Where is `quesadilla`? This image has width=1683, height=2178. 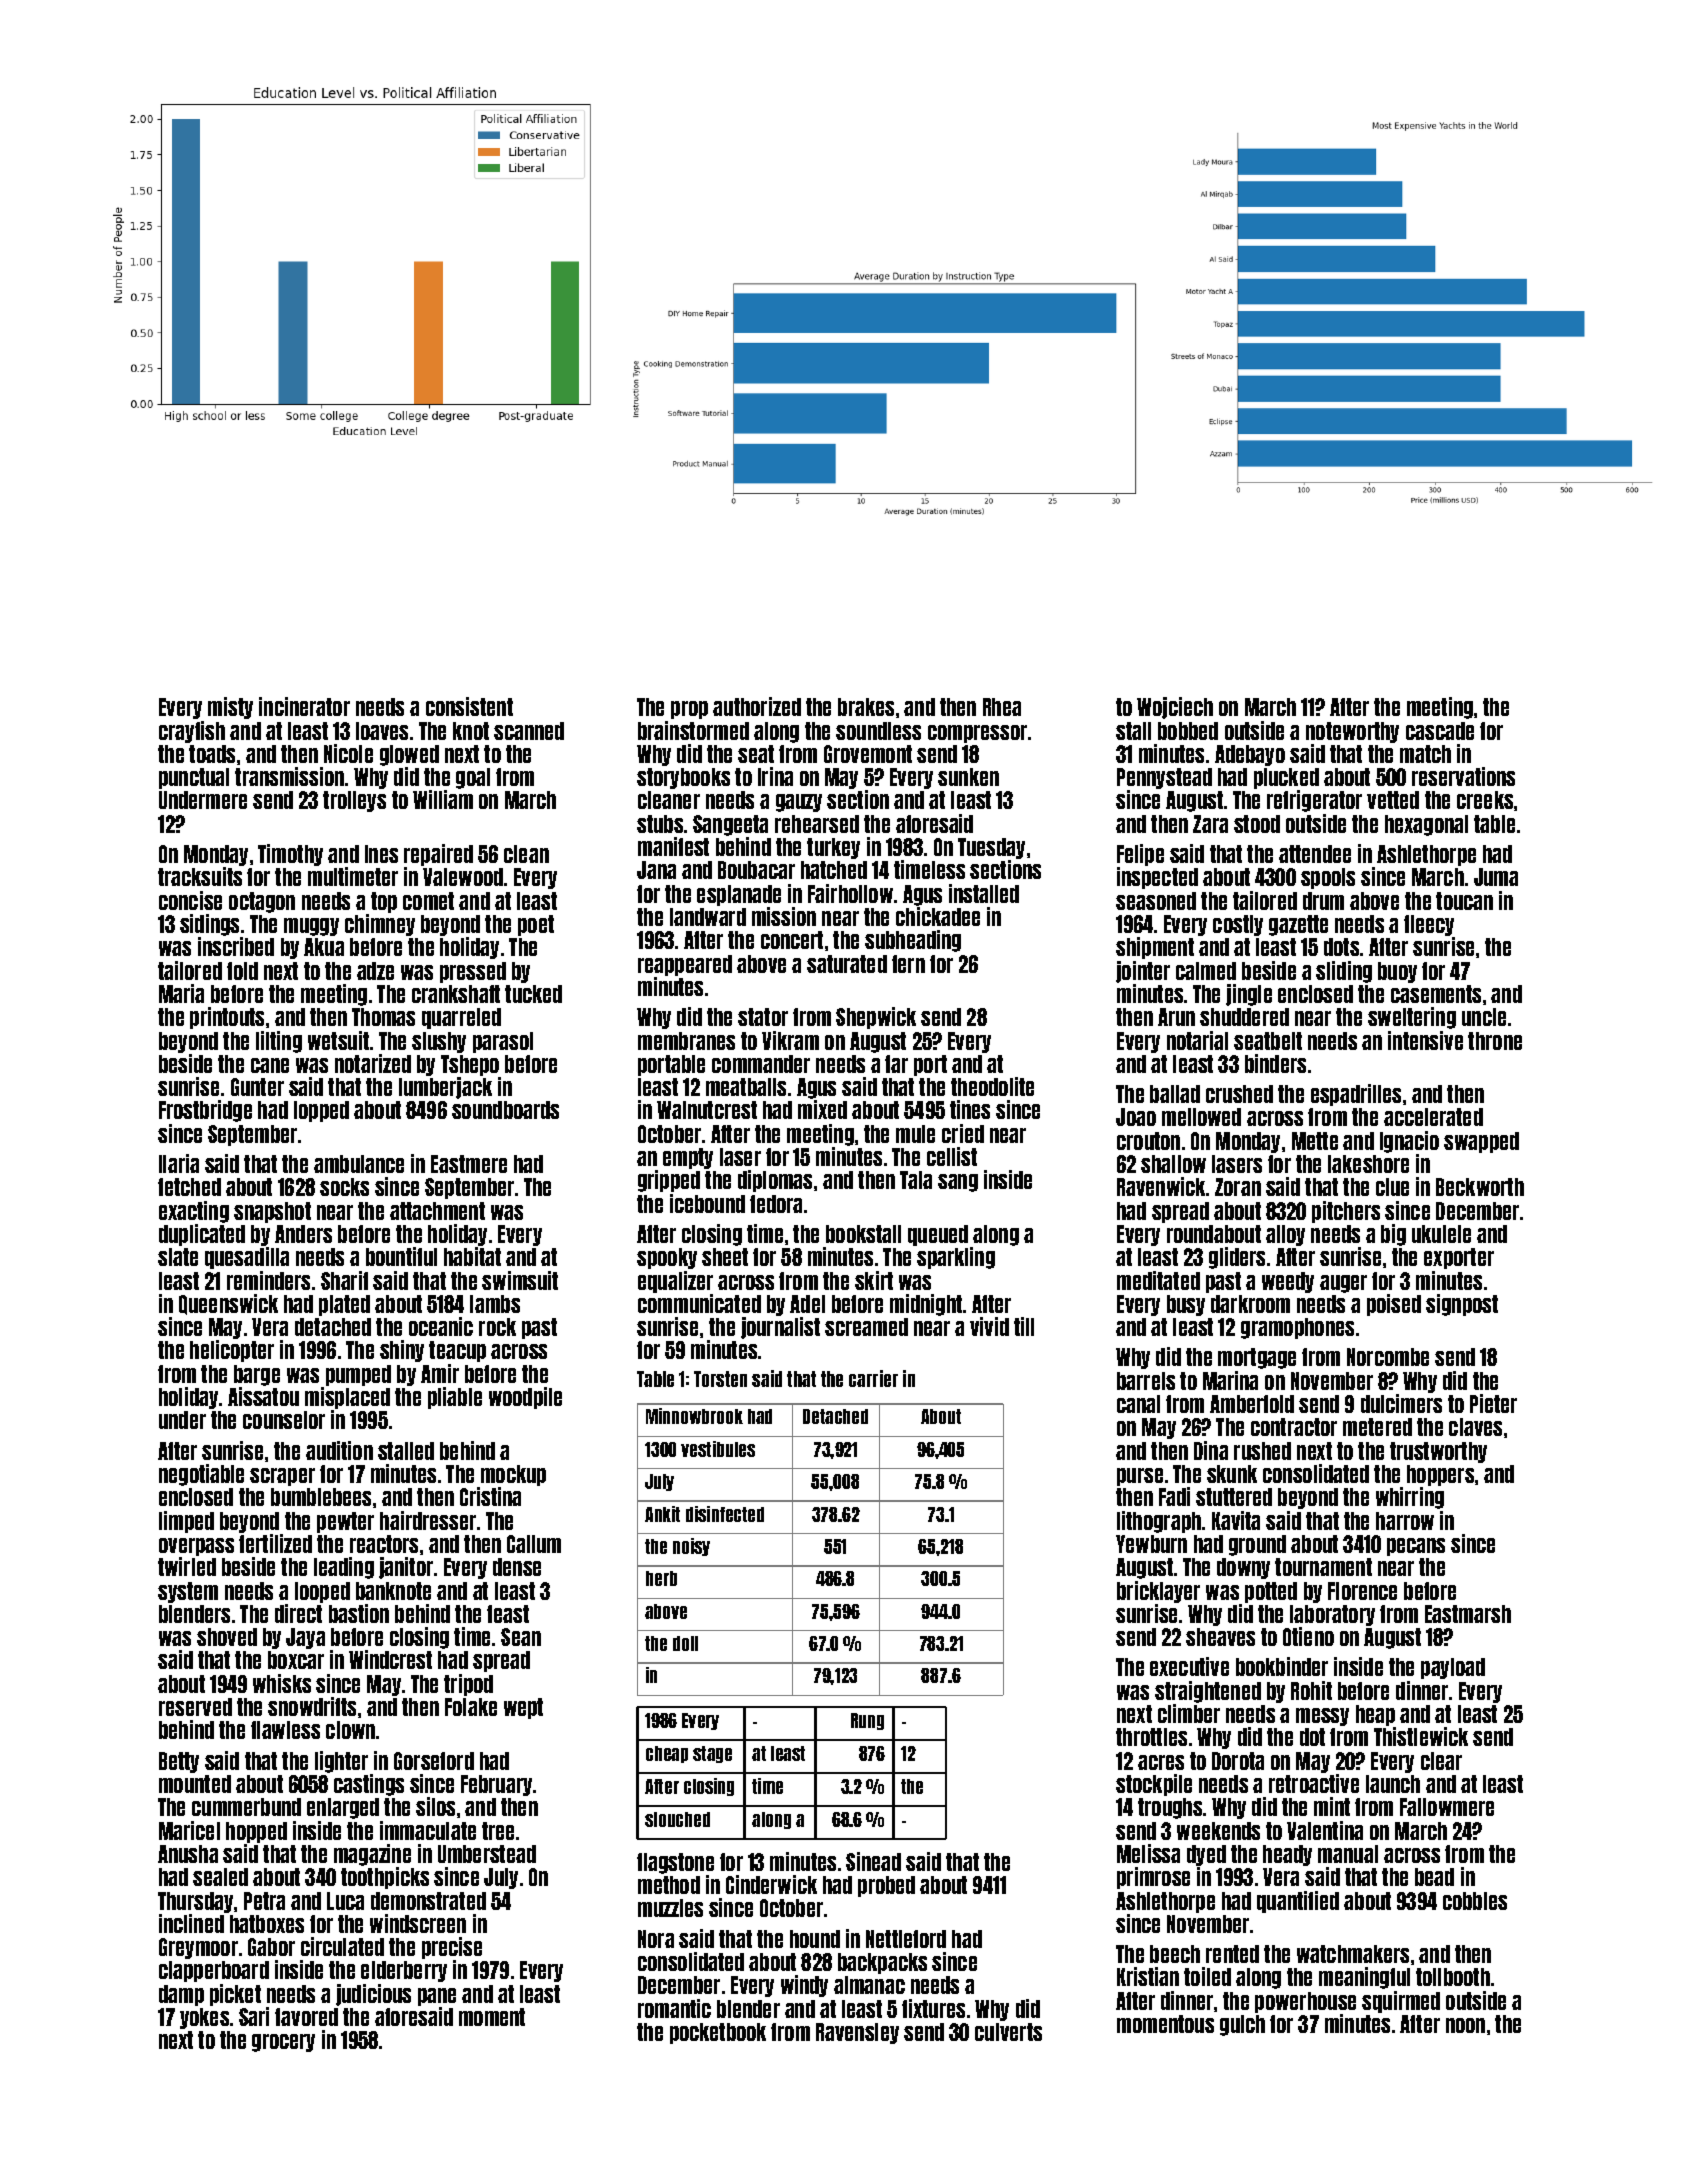
quesadilla is located at coordinates (247, 1258).
